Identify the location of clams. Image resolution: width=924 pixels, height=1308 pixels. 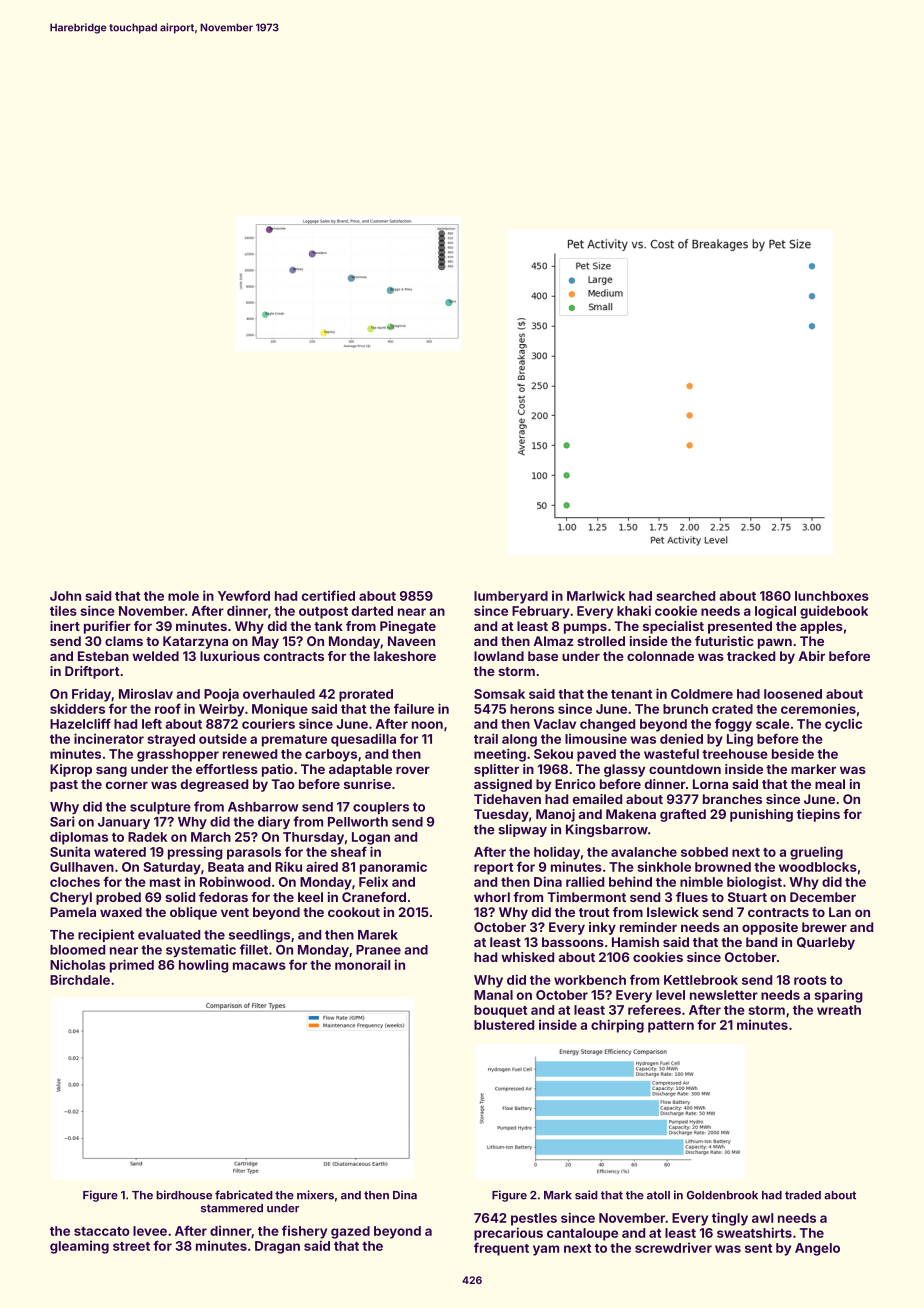
(124, 641).
